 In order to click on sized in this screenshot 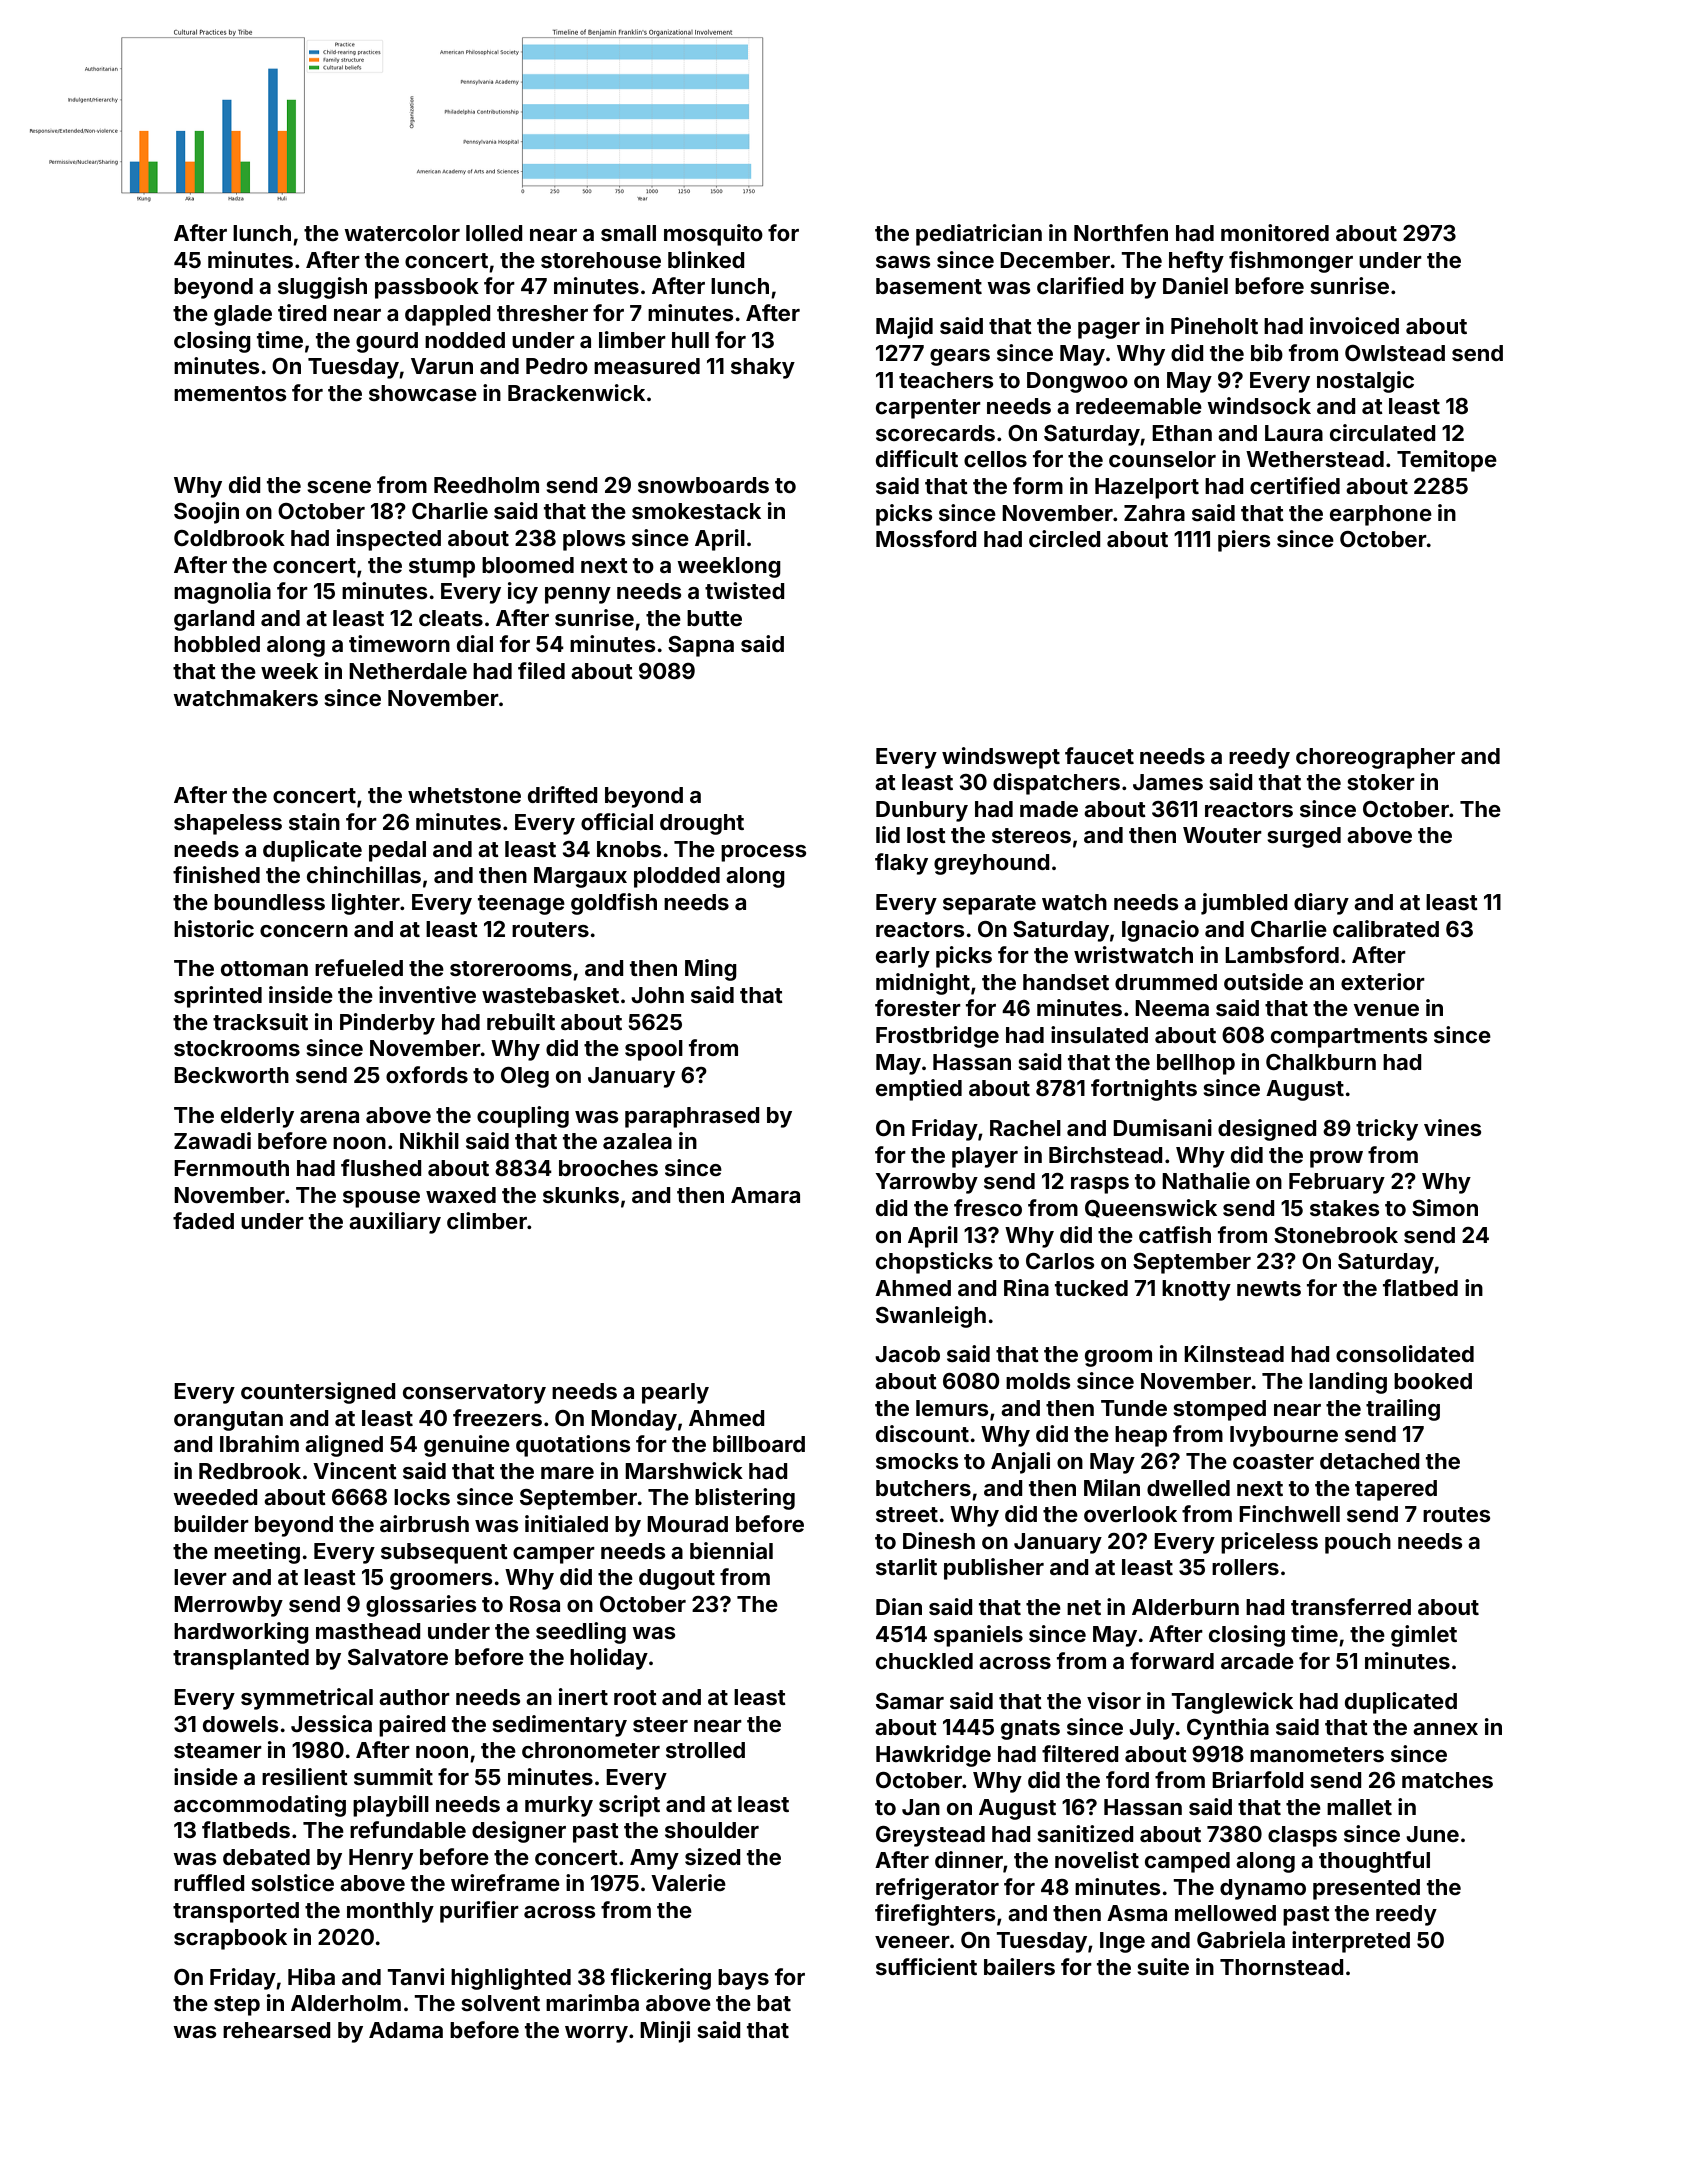, I will do `click(713, 1856)`.
